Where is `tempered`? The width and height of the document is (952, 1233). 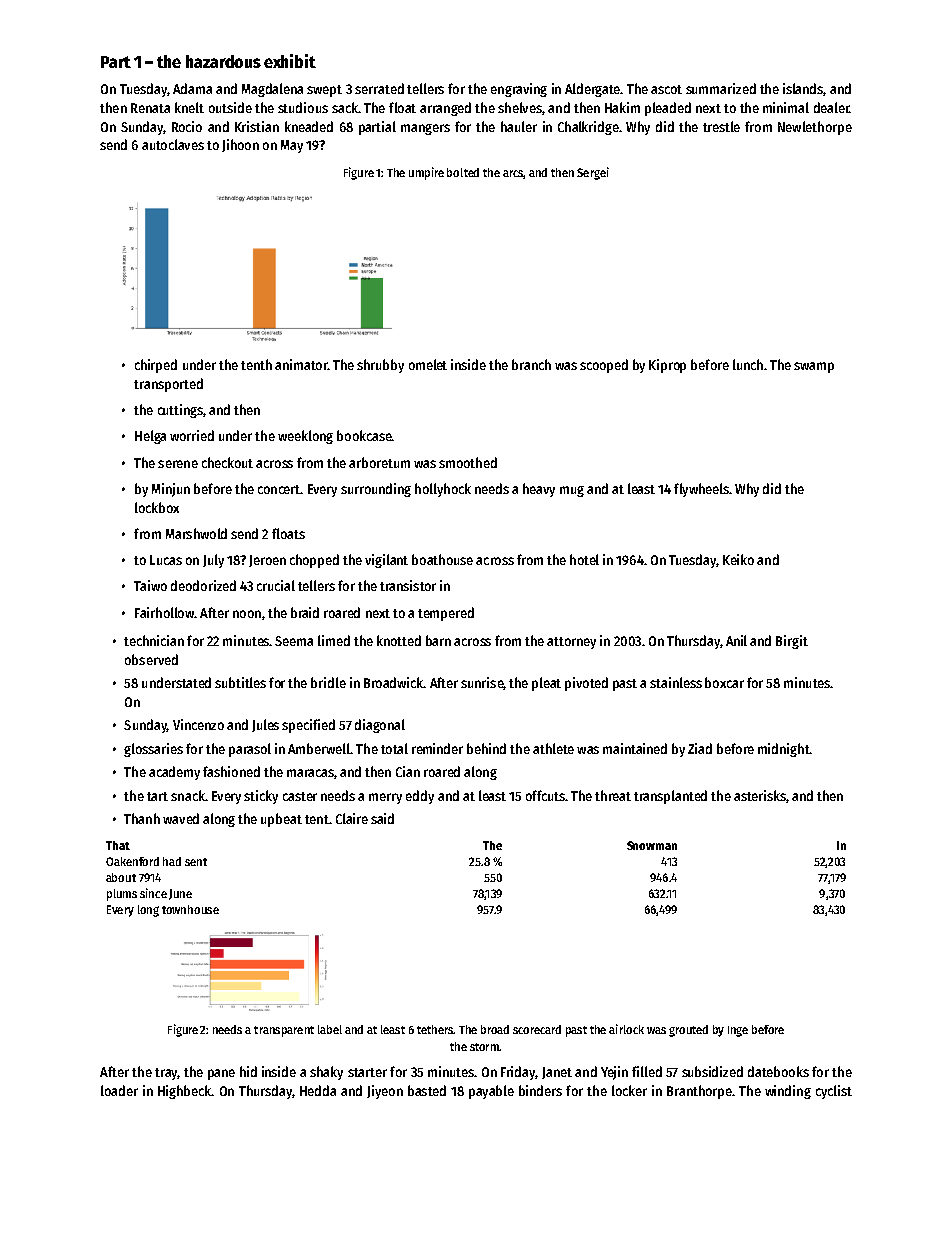
tempered is located at coordinates (446, 614).
